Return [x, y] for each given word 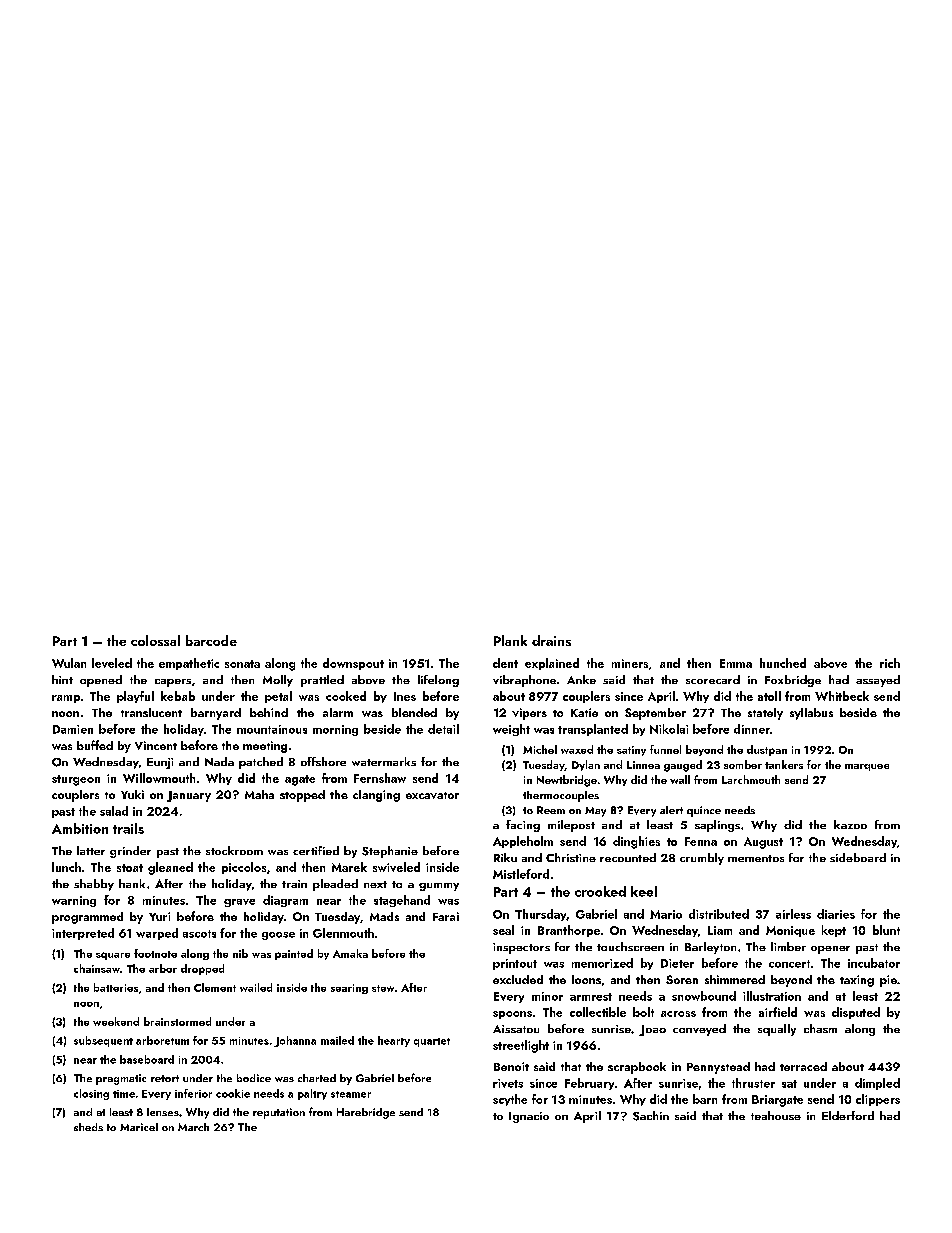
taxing [857, 981]
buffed [95, 745]
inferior [193, 1093]
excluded [518, 979]
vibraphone [524, 681]
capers [173, 683]
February [589, 1084]
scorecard [713, 679]
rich [890, 663]
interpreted [83, 934]
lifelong [438, 681]
